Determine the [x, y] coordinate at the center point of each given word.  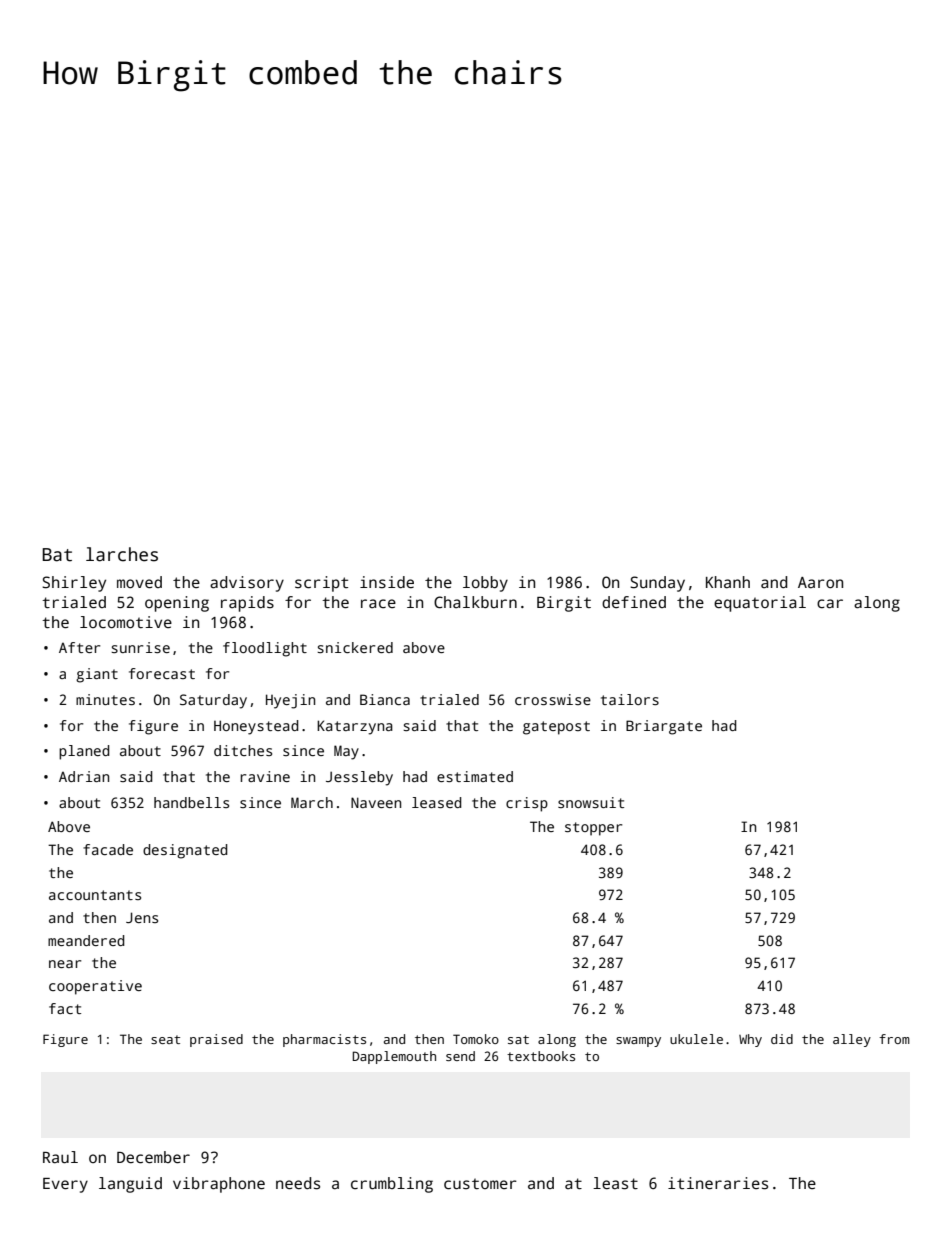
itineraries [718, 1183]
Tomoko [476, 1039]
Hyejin [290, 701]
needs [298, 1183]
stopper [593, 829]
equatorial [760, 604]
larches [122, 554]
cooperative [95, 987]
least [615, 1183]
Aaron [820, 583]
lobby [485, 584]
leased [437, 802]
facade [108, 849]
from [894, 1039]
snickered [355, 647]
